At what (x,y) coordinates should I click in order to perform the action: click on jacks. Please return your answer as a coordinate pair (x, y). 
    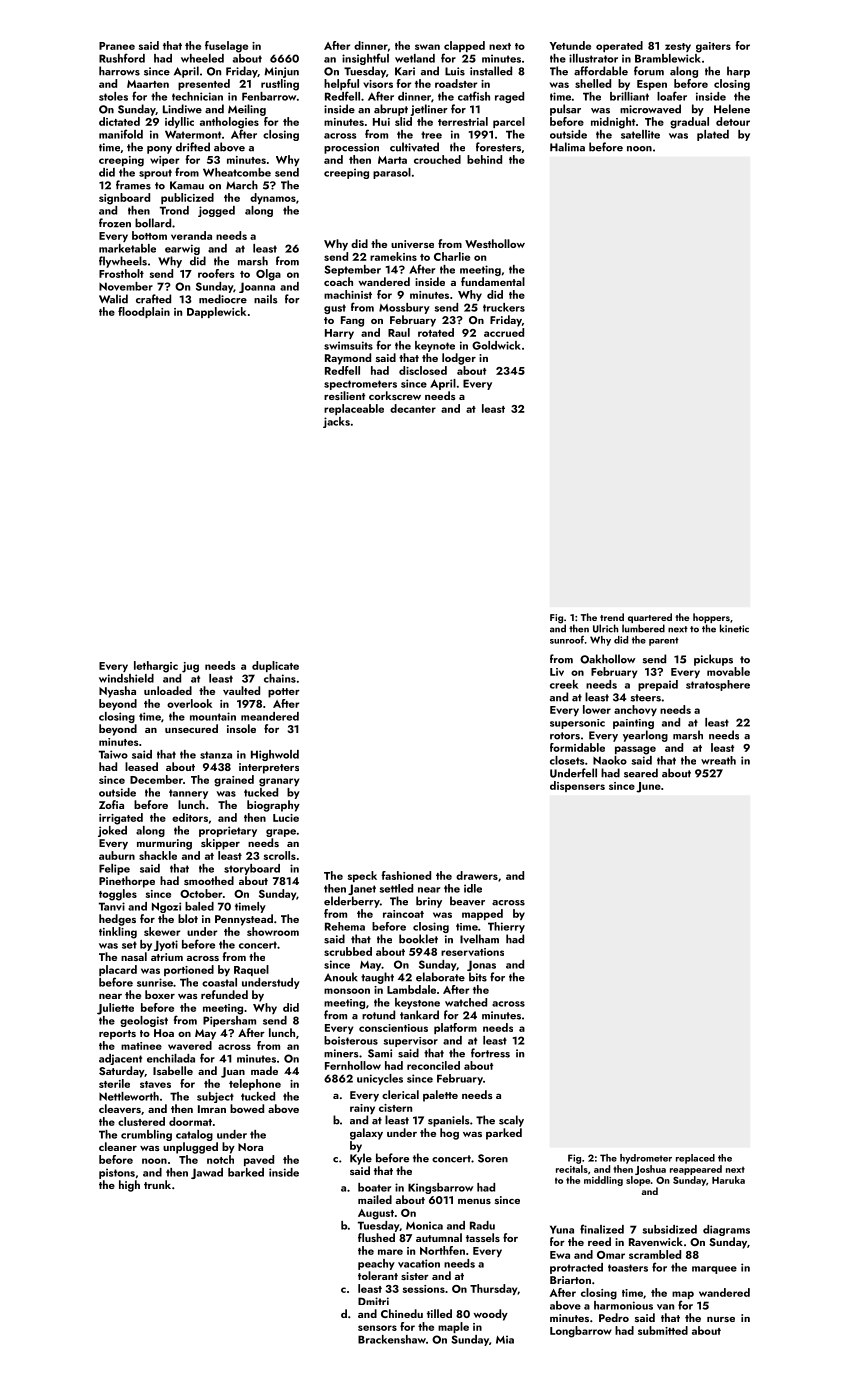
    Looking at the image, I should click on (336, 422).
